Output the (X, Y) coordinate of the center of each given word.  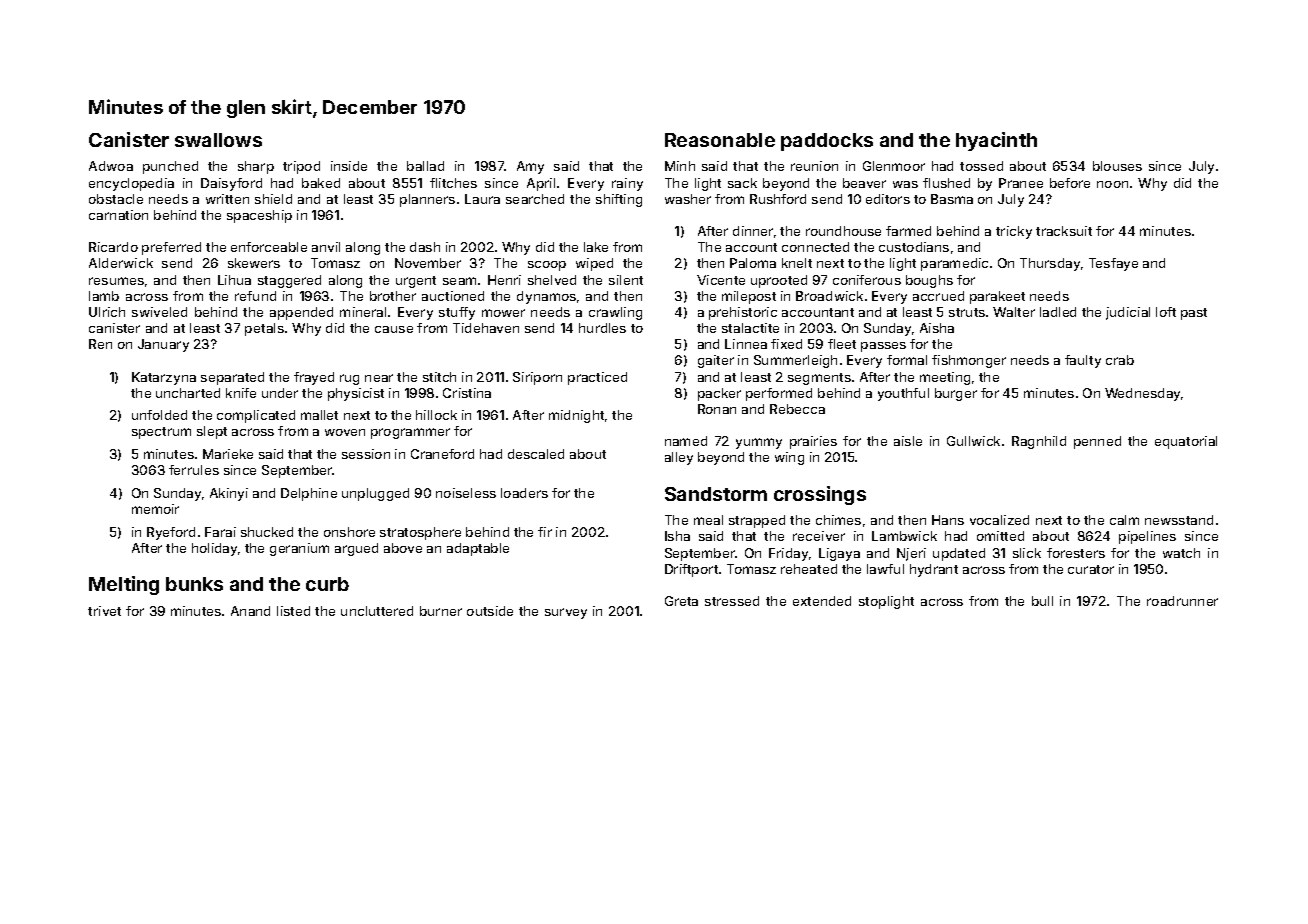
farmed (908, 231)
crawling (615, 313)
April (541, 184)
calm (1124, 520)
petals (264, 329)
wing (789, 458)
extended (822, 601)
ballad (425, 166)
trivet (104, 611)
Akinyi (229, 494)
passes (883, 347)
